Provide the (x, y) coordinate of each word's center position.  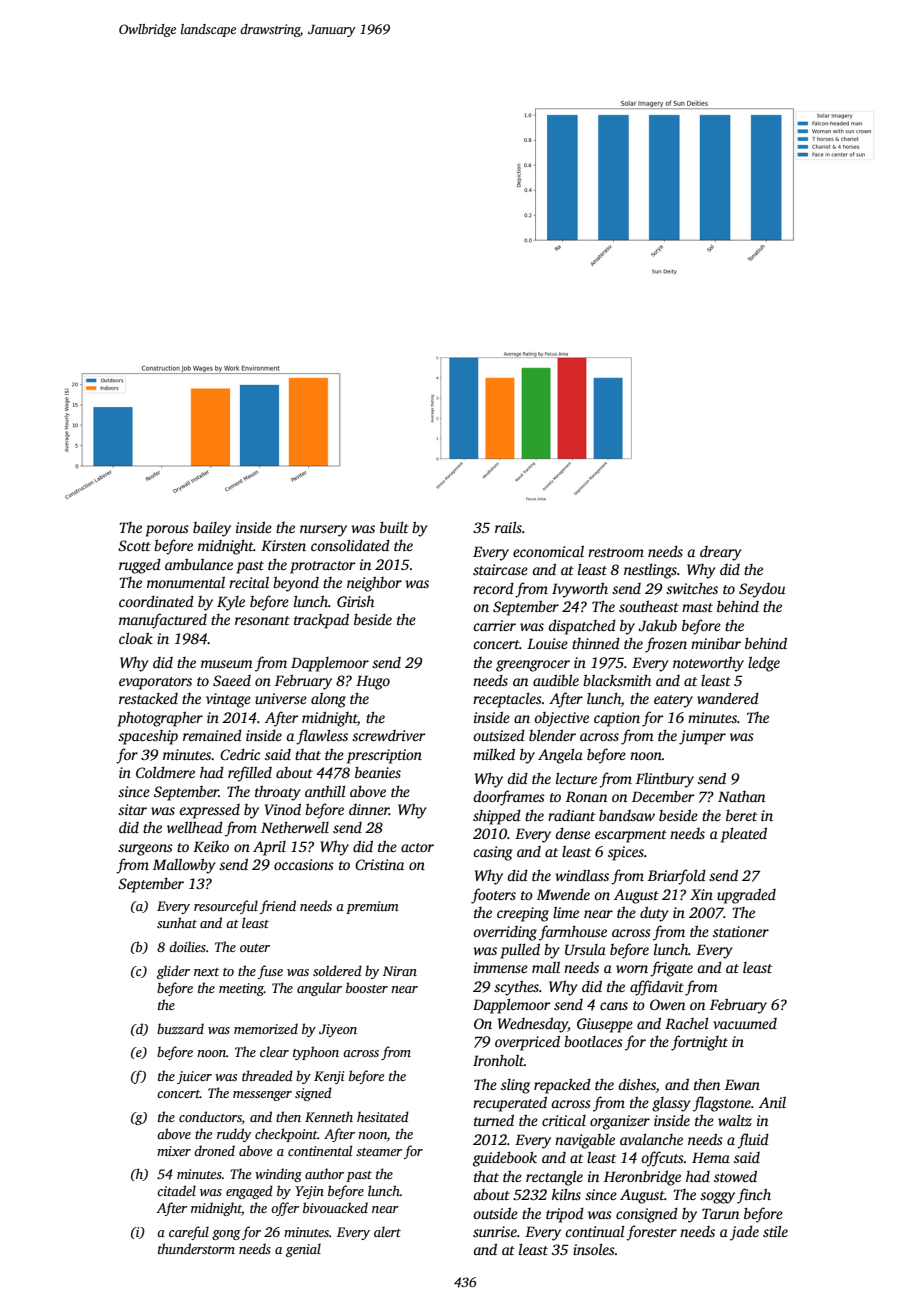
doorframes (509, 798)
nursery (323, 531)
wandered (728, 698)
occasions (304, 864)
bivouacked (335, 1207)
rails (508, 527)
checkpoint (286, 1135)
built (394, 527)
